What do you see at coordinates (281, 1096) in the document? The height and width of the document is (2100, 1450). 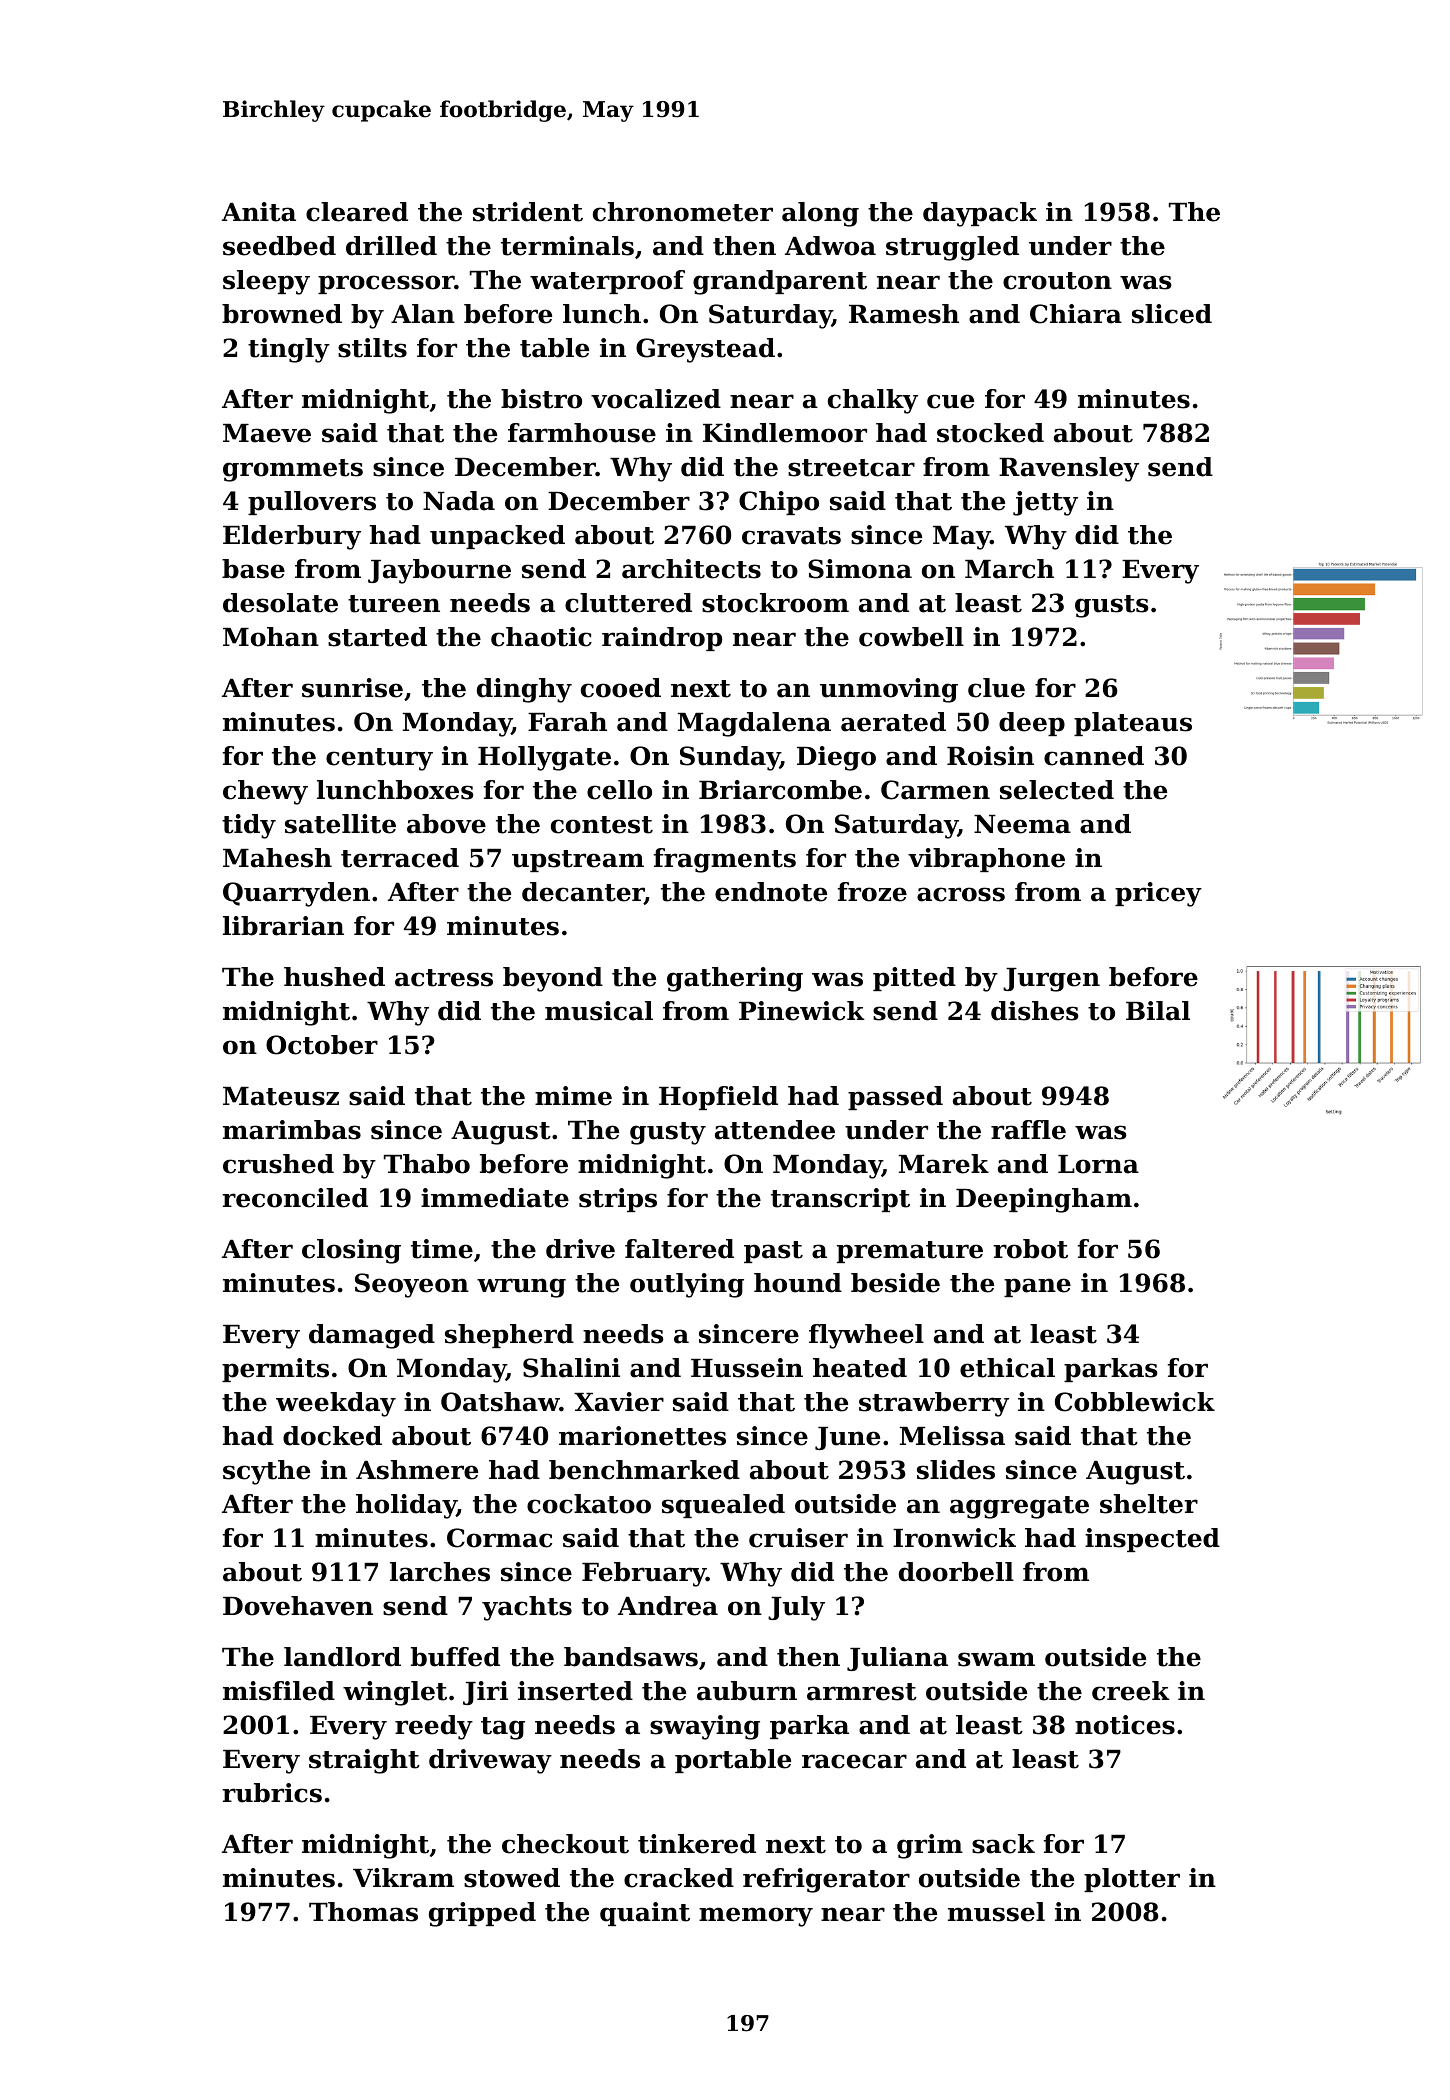 I see `Mateusz` at bounding box center [281, 1096].
